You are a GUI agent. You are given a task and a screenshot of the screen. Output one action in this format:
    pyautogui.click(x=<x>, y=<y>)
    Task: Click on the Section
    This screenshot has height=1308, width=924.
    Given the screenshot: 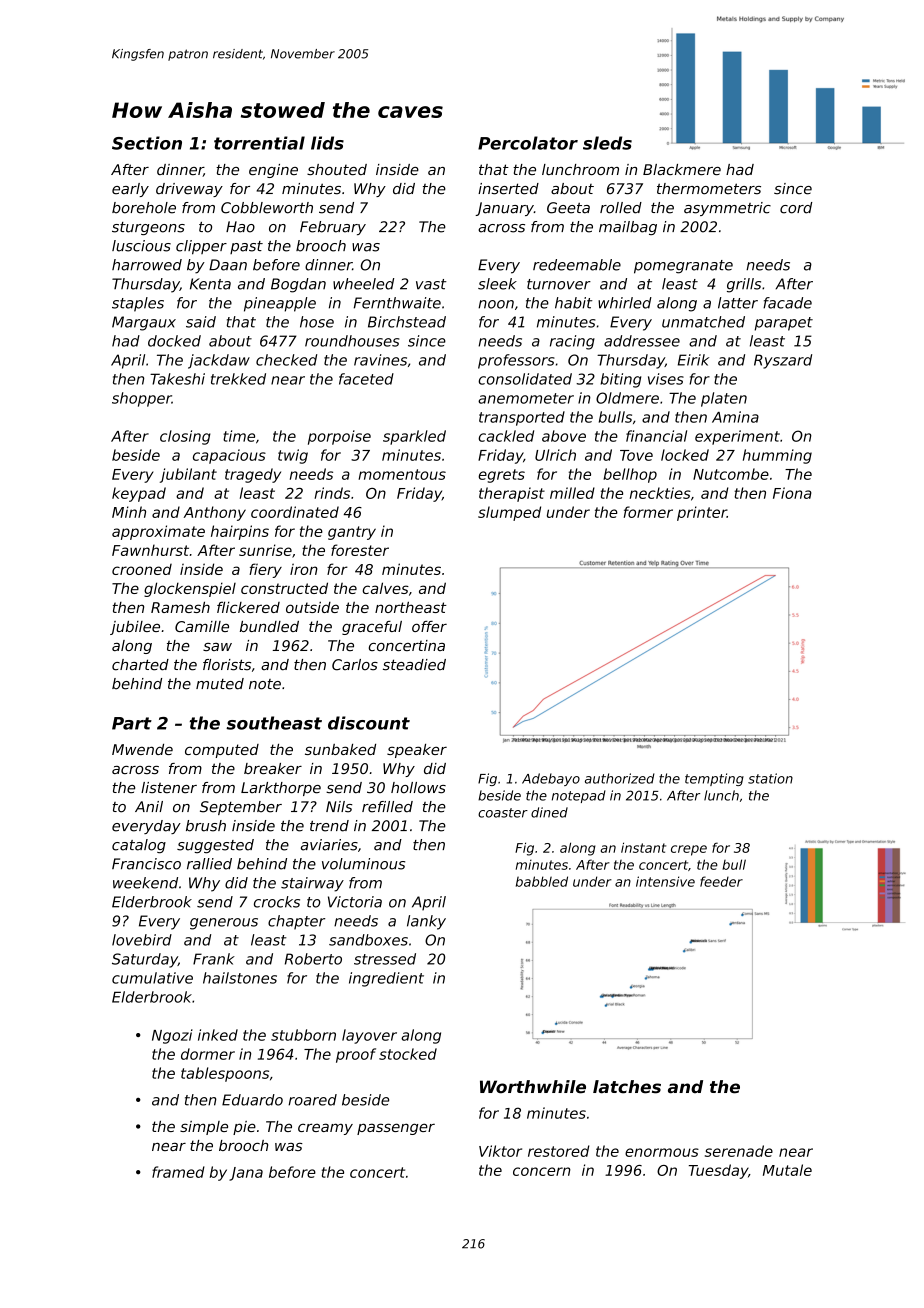 What is the action you would take?
    pyautogui.click(x=147, y=143)
